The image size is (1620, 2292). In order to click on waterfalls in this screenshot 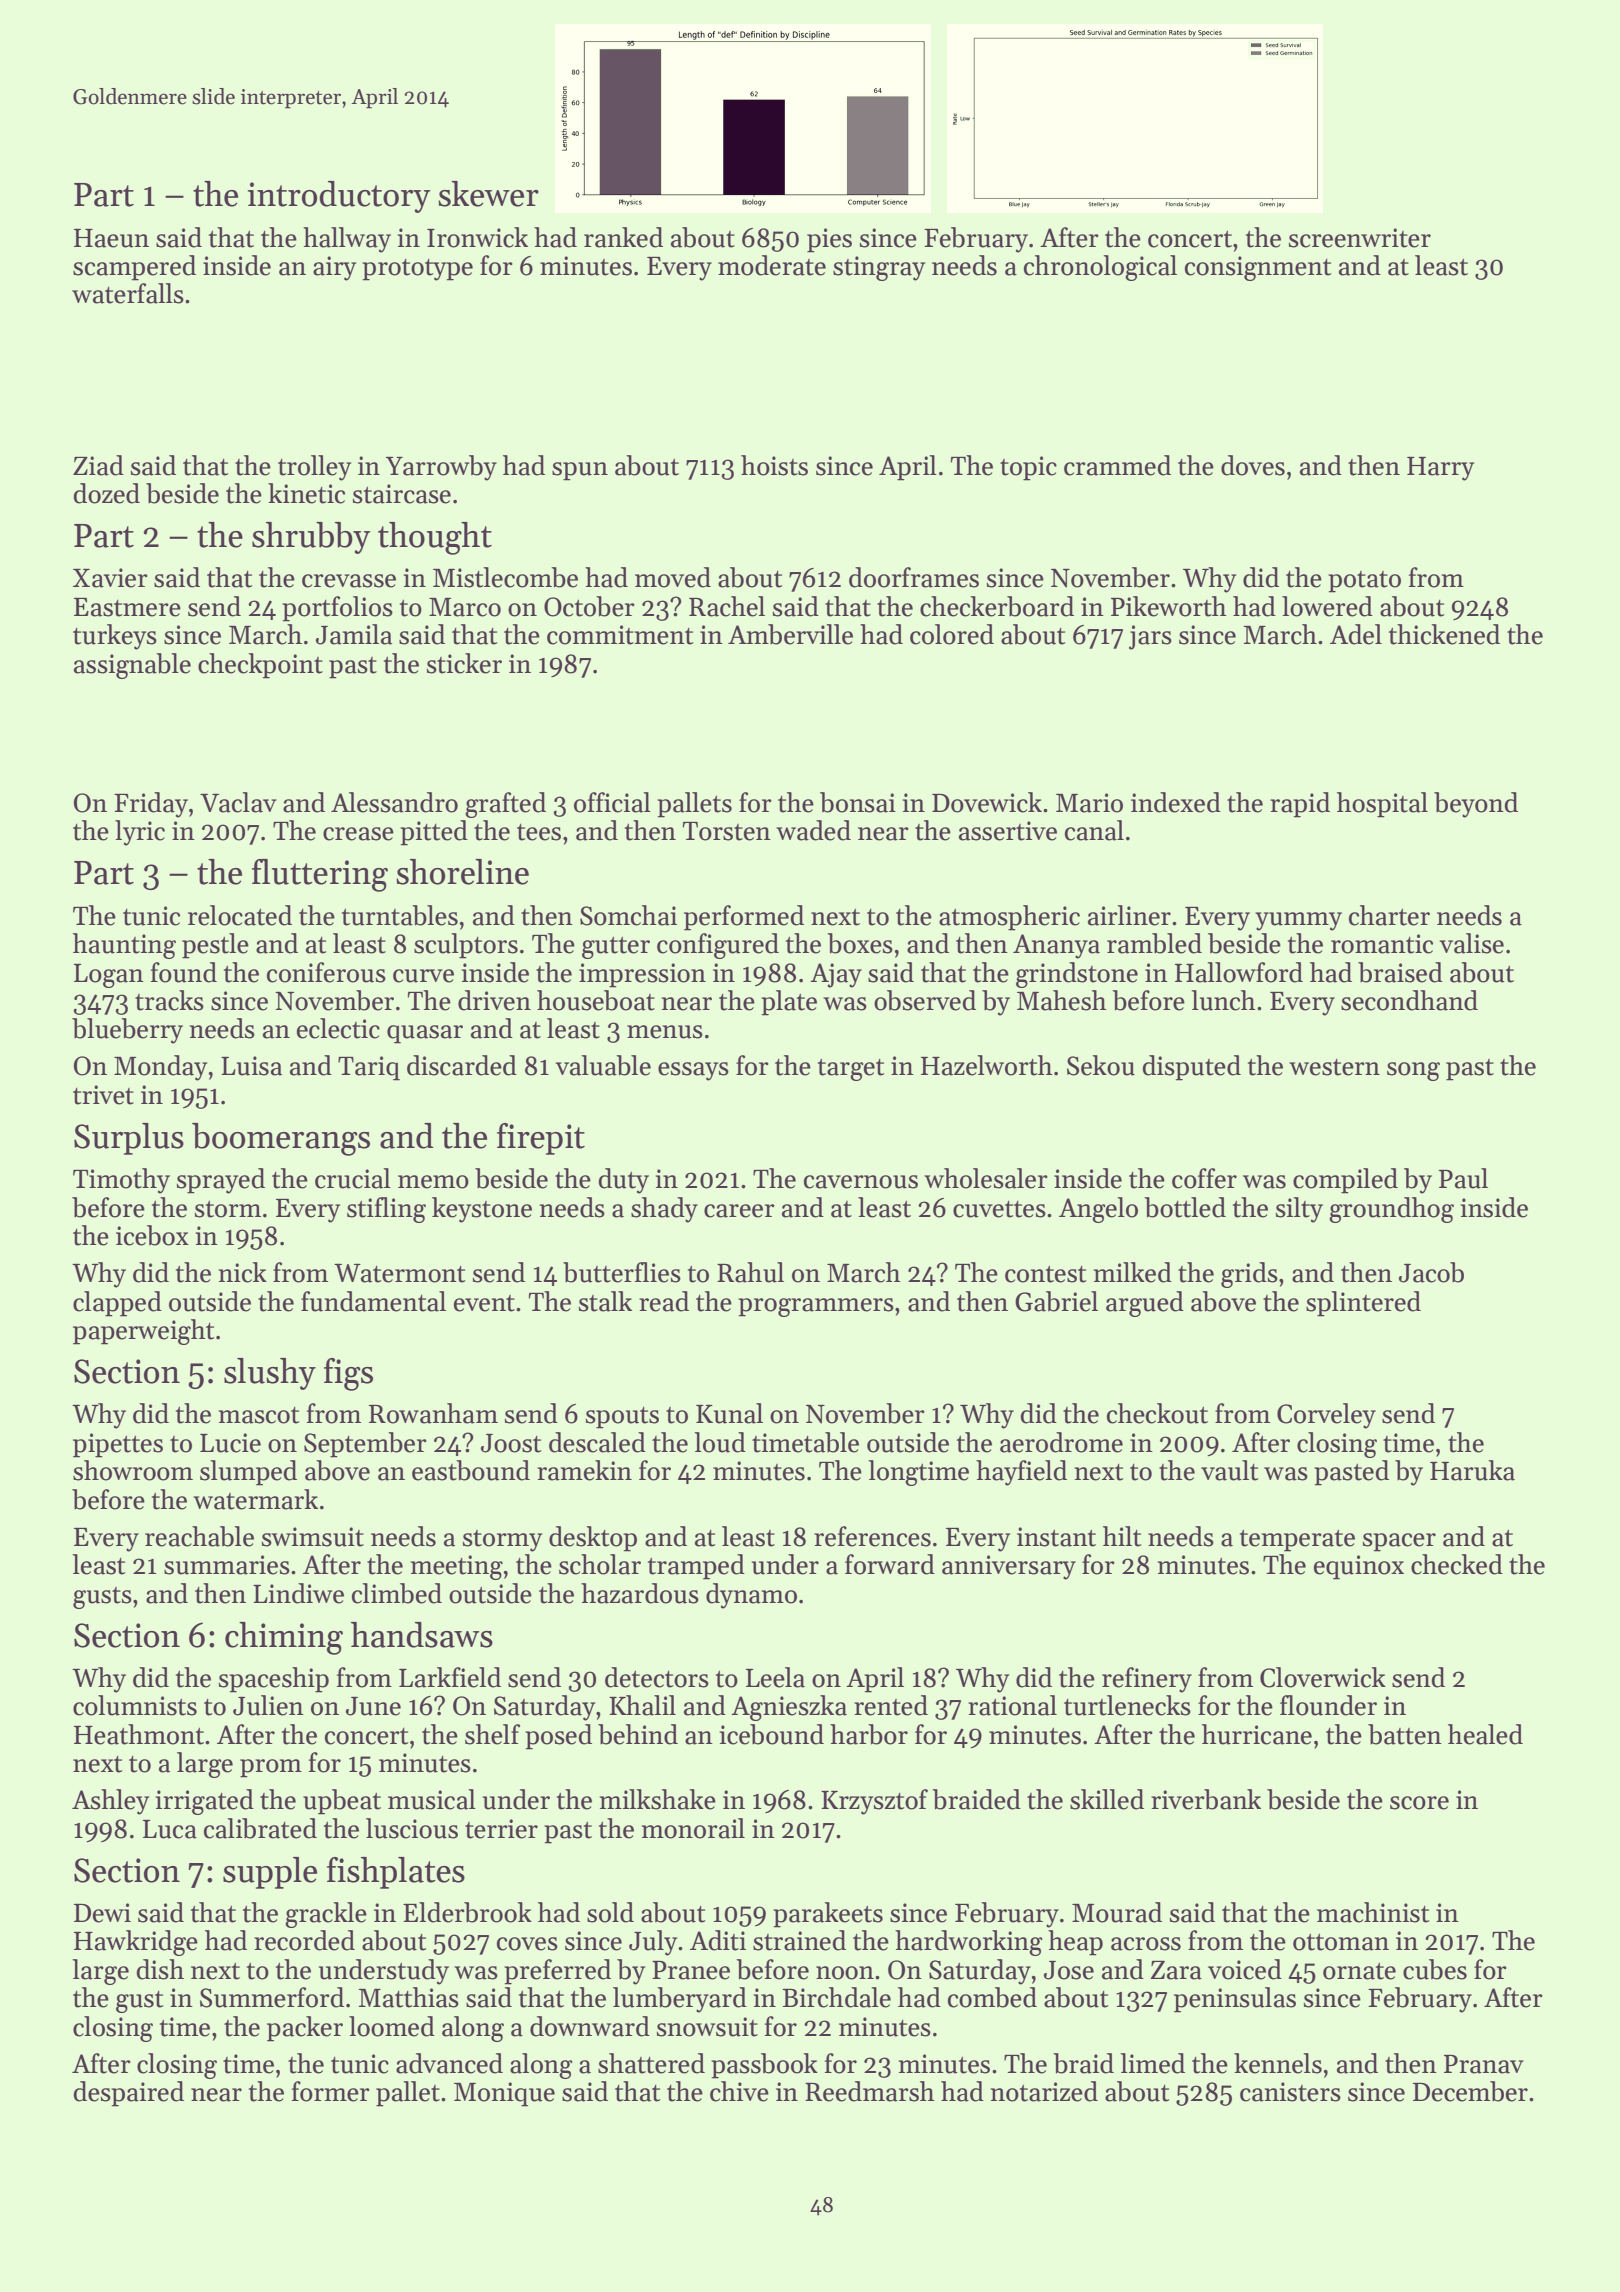, I will do `click(128, 293)`.
